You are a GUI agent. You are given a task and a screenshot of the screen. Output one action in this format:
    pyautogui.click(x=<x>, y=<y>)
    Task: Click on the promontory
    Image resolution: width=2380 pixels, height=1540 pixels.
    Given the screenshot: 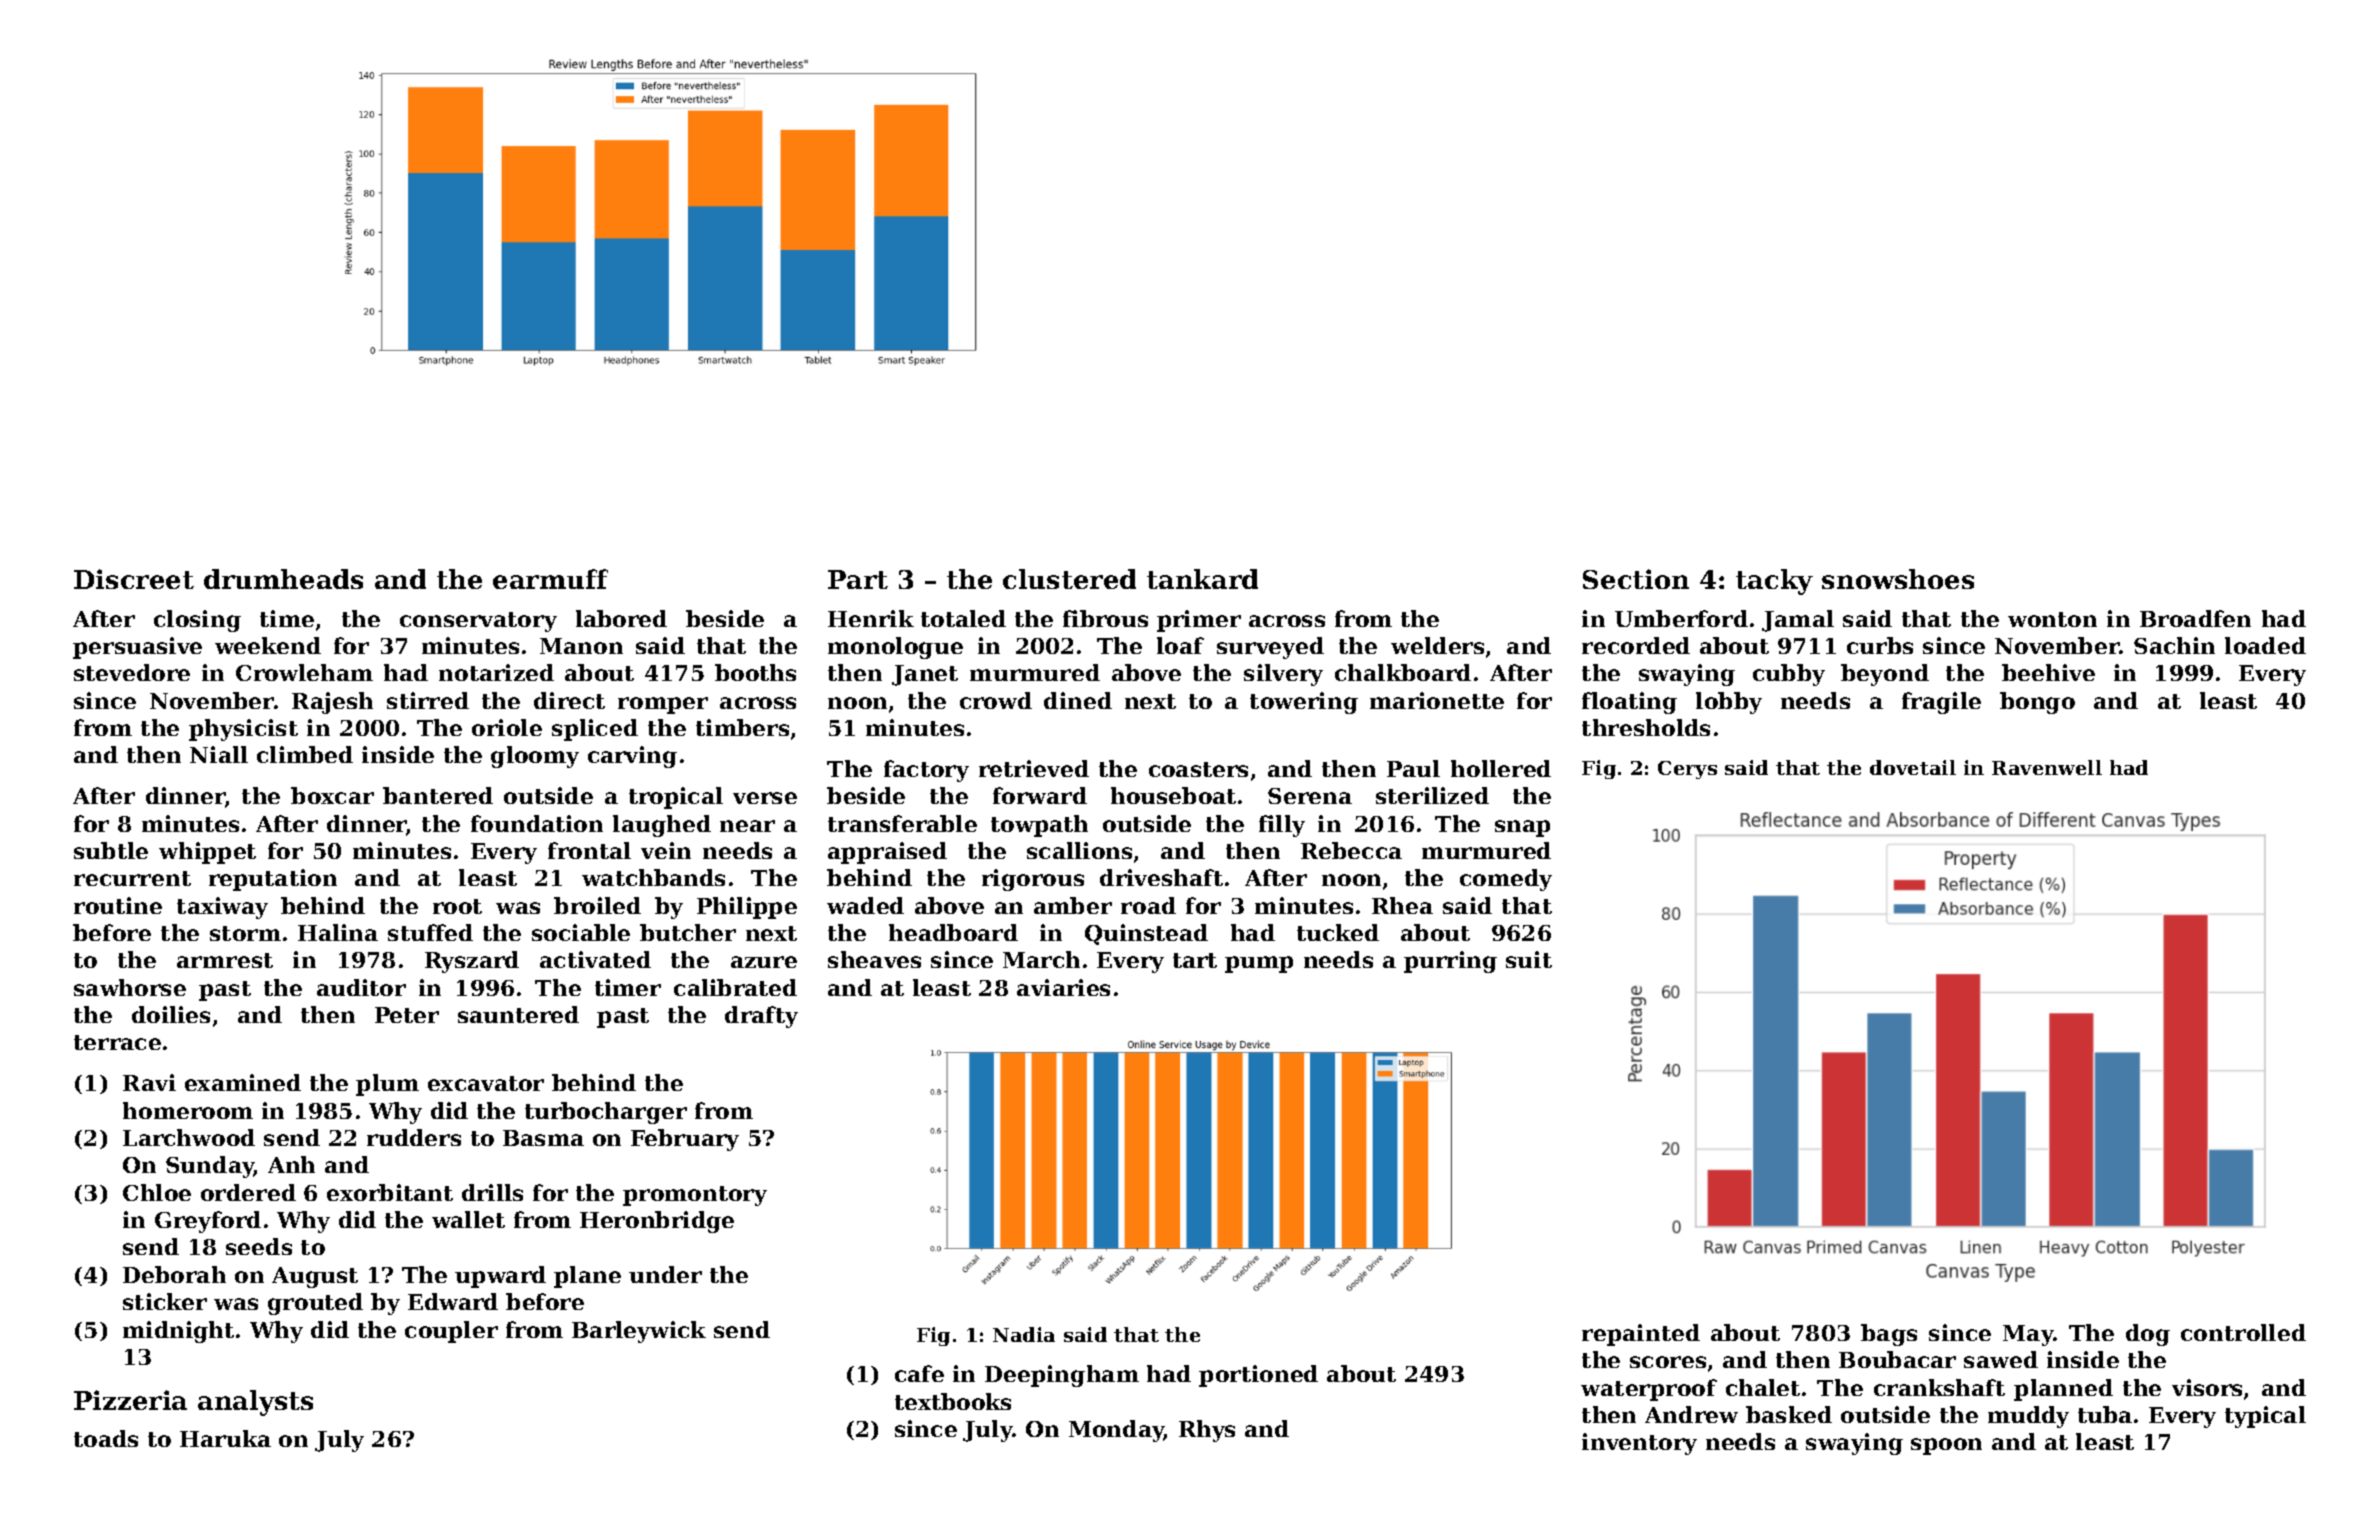 What is the action you would take?
    pyautogui.click(x=695, y=1196)
